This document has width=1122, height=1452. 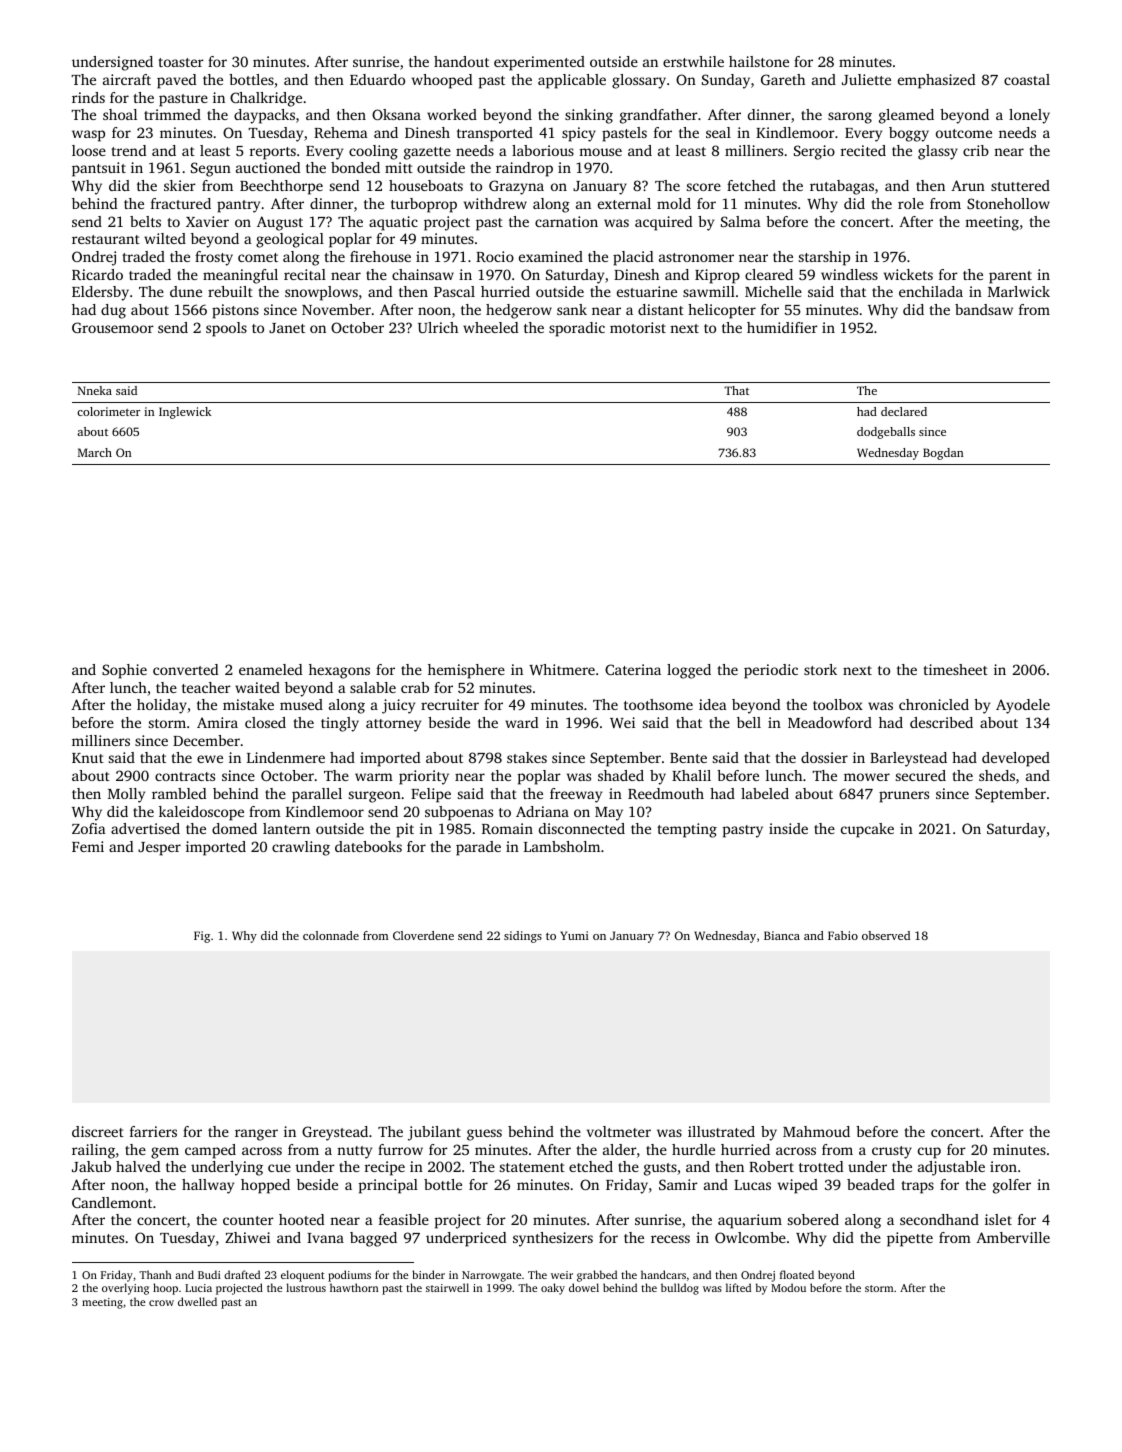 I want to click on Candlemont, so click(x=112, y=1202).
